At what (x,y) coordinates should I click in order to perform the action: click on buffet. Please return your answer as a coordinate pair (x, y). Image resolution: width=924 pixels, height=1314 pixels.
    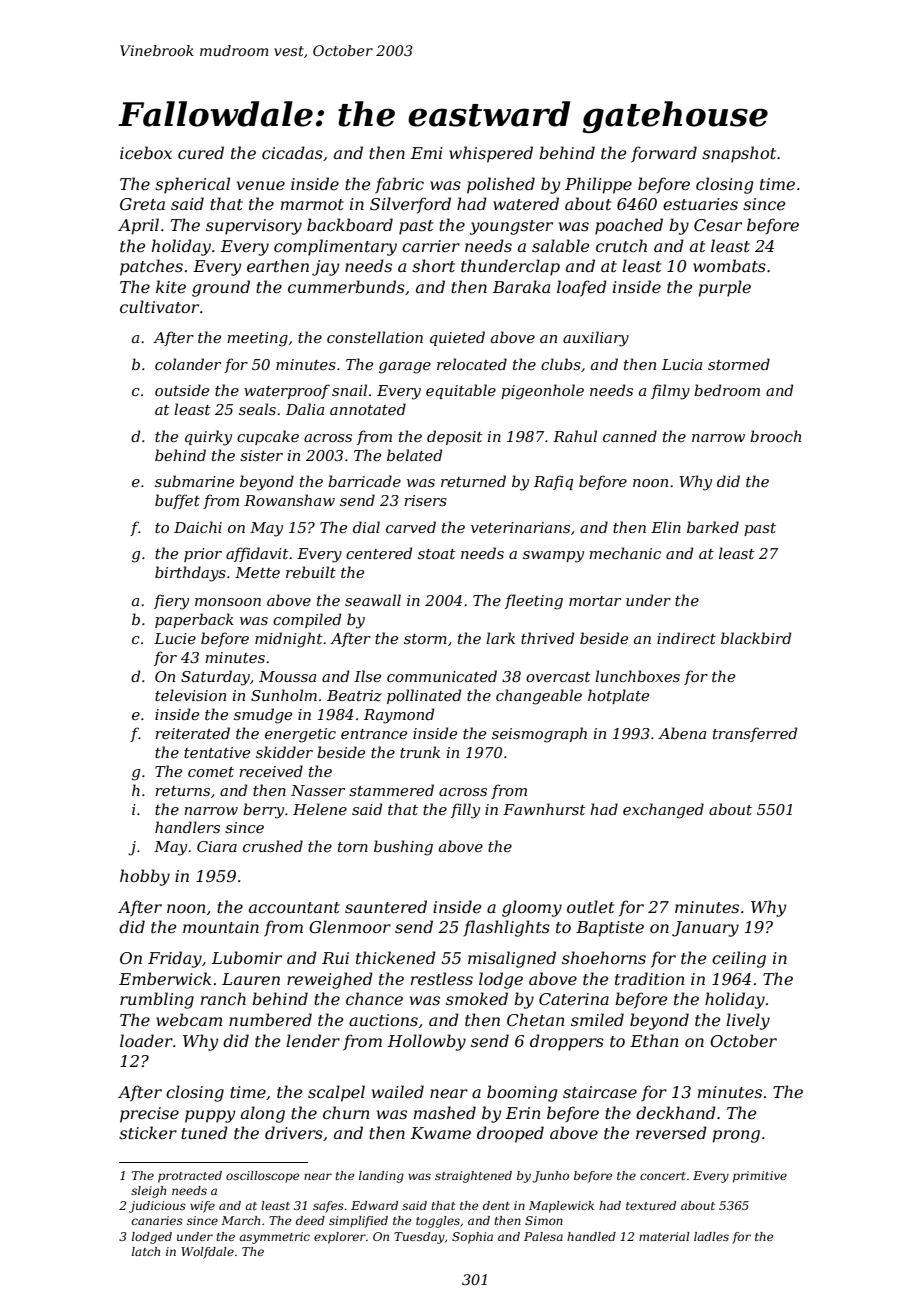
    Looking at the image, I should click on (177, 501).
